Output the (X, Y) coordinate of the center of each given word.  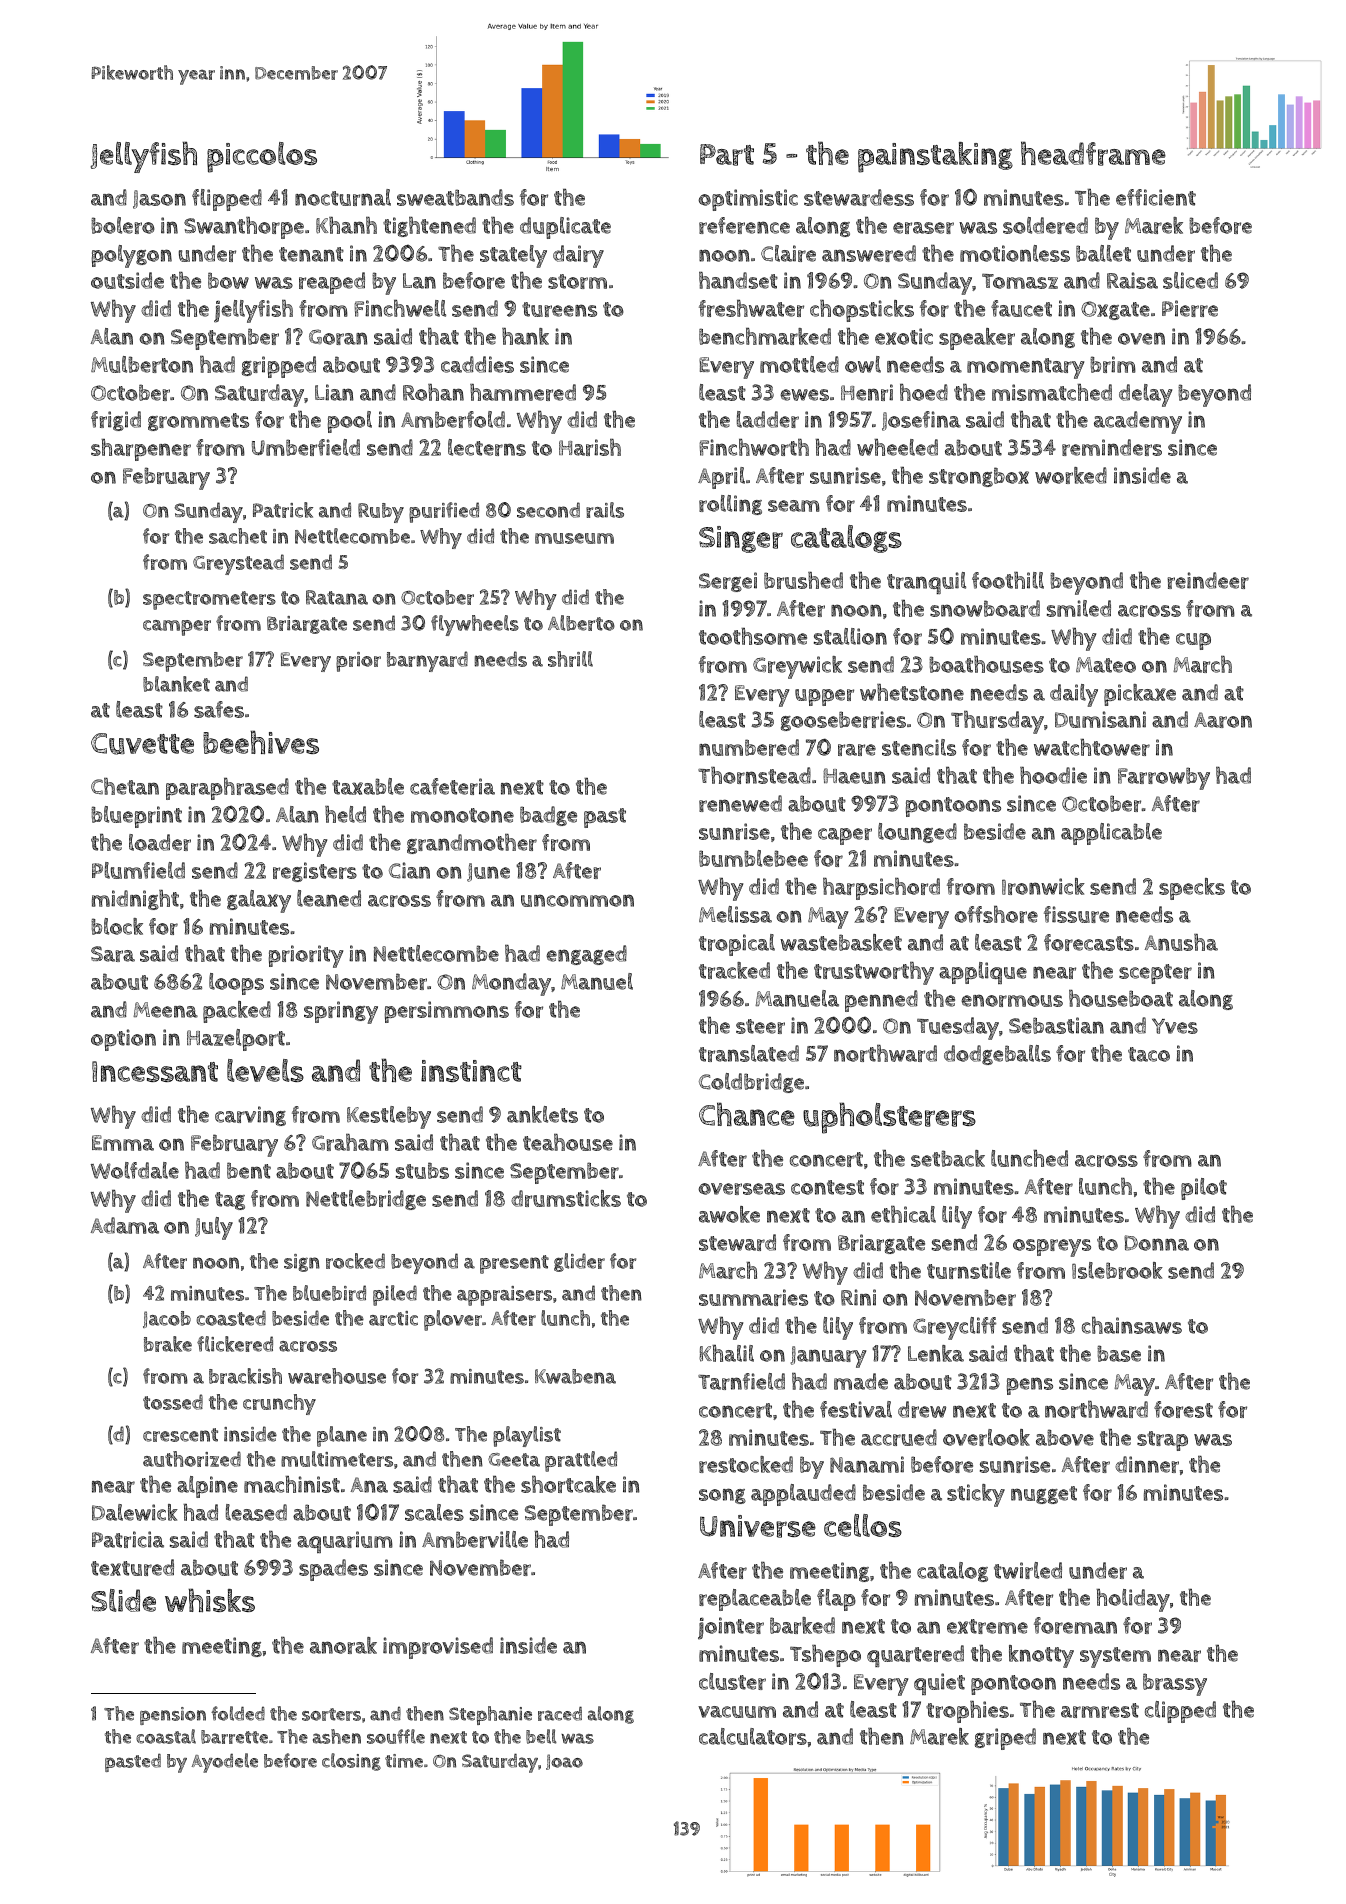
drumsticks (566, 1198)
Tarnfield (741, 1381)
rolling (730, 505)
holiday (1133, 1600)
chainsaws (1132, 1325)
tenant (311, 254)
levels (265, 1070)
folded (238, 1713)
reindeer (1208, 580)
